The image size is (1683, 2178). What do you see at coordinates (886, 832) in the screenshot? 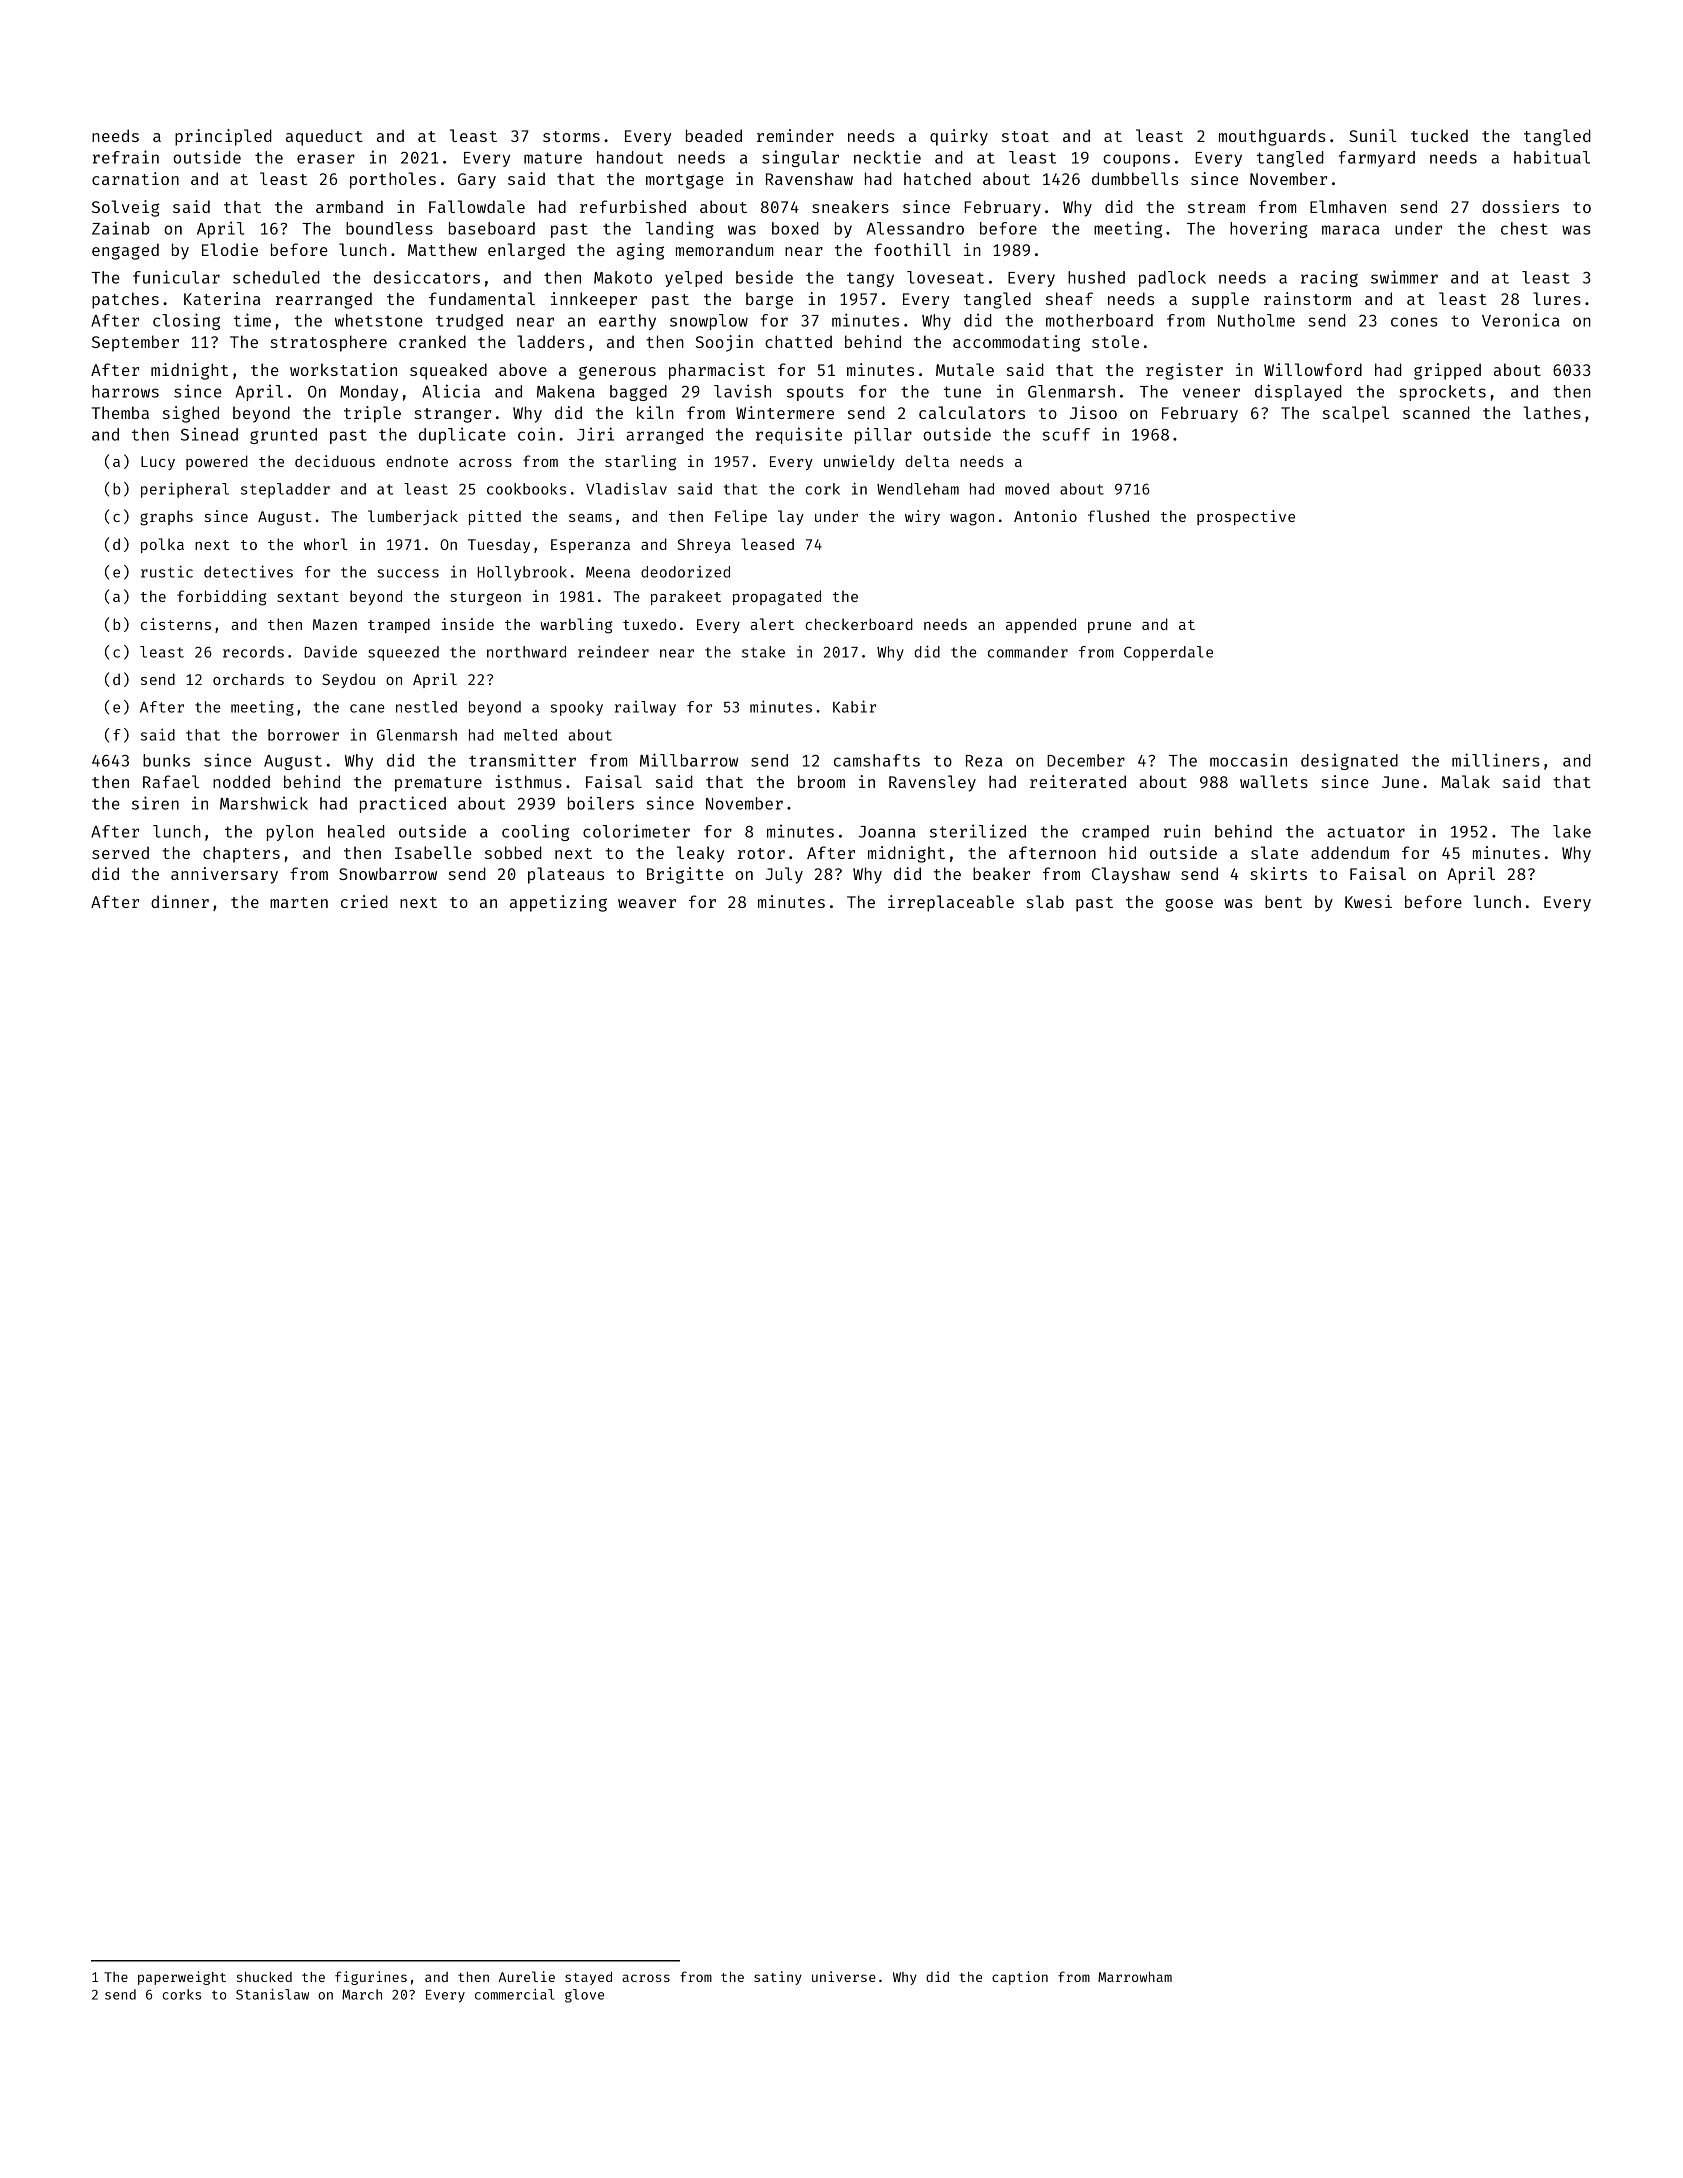
I see `Joanna` at bounding box center [886, 832].
